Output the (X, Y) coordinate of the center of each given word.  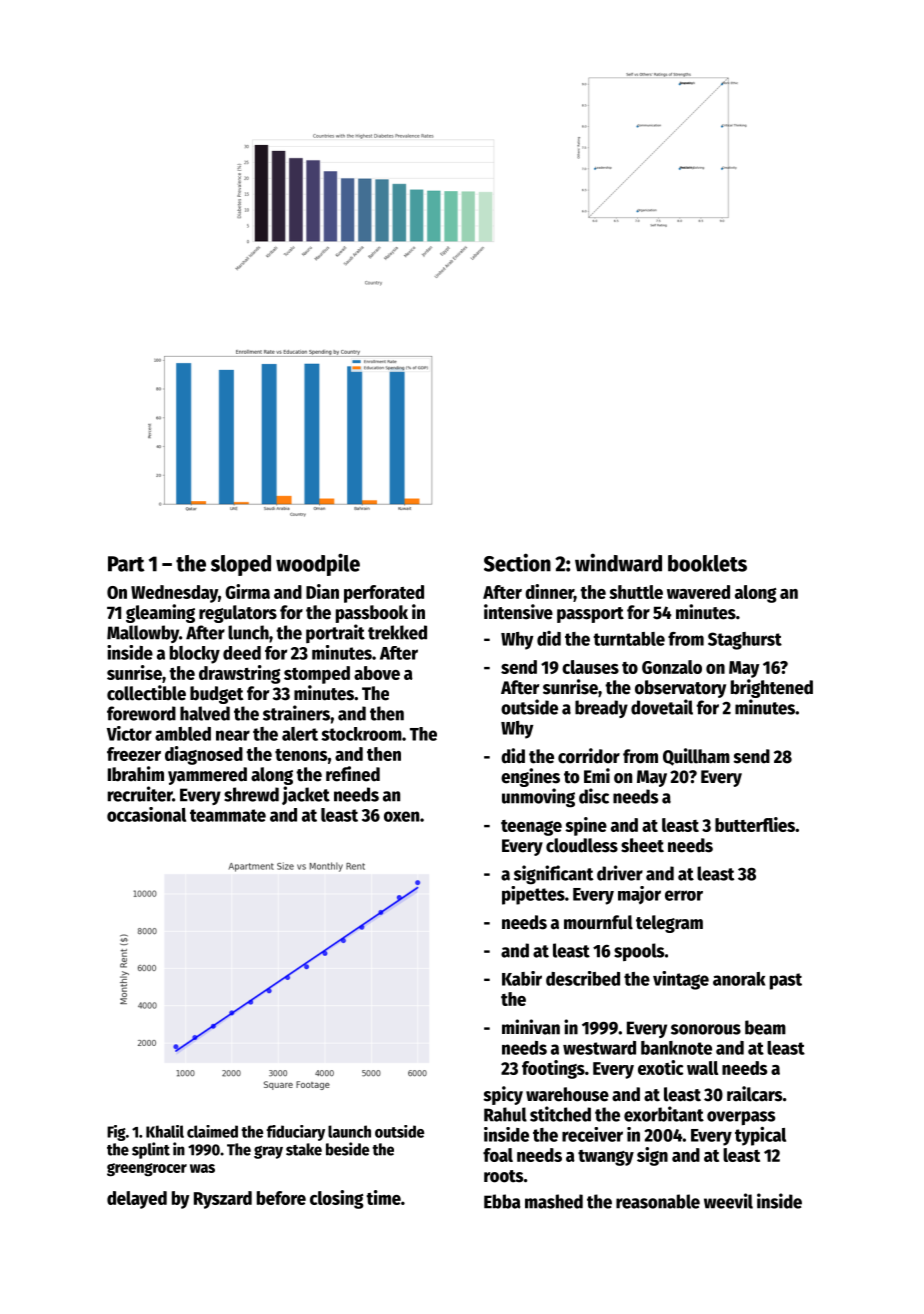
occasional (146, 814)
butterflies (755, 824)
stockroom (361, 734)
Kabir (522, 978)
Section (517, 562)
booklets (707, 563)
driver (620, 873)
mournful (598, 922)
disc (594, 796)
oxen (401, 816)
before (281, 1198)
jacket (306, 795)
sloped (241, 565)
